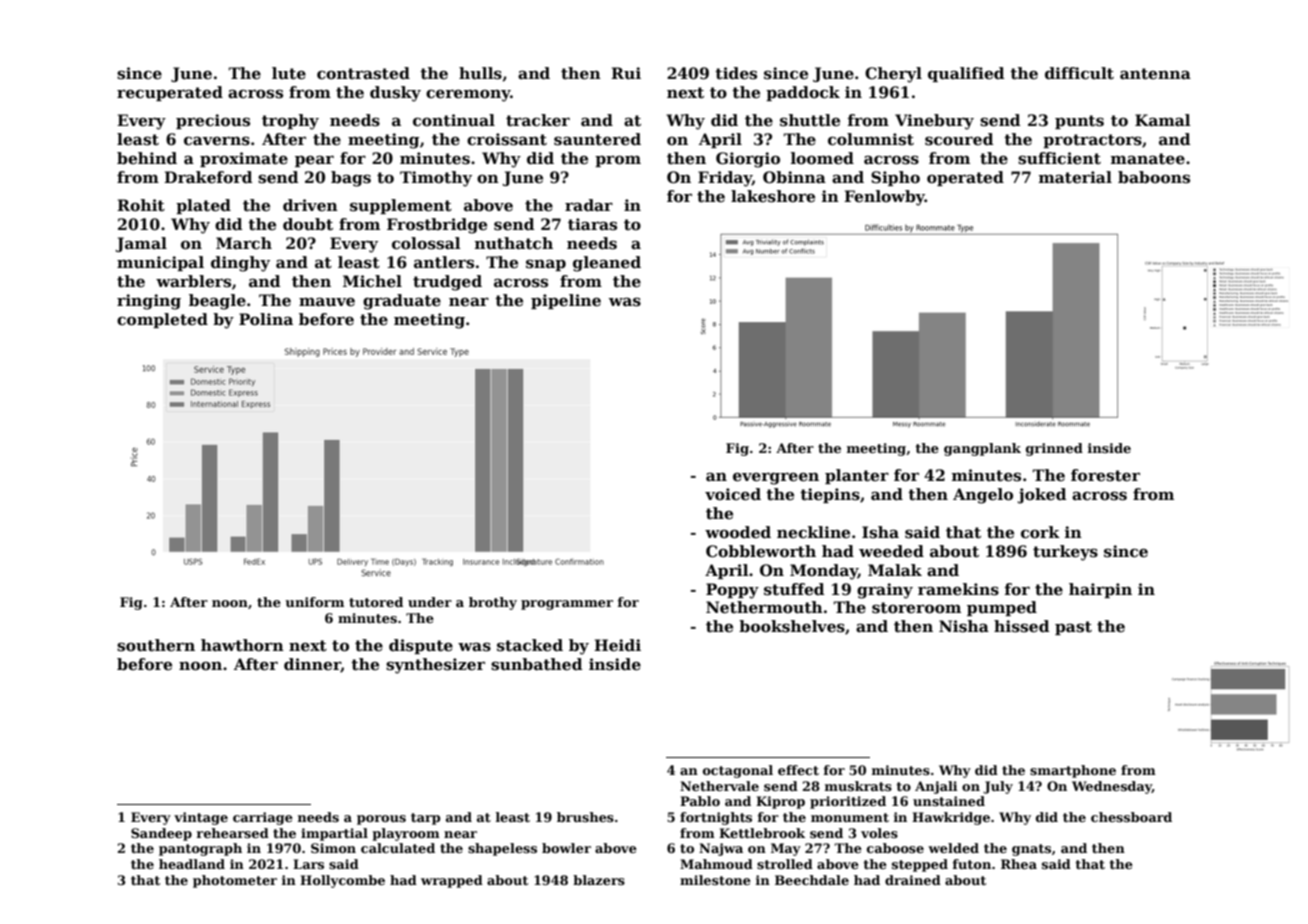 This document has width=1308, height=924. What do you see at coordinates (192, 864) in the document?
I see `headland` at bounding box center [192, 864].
